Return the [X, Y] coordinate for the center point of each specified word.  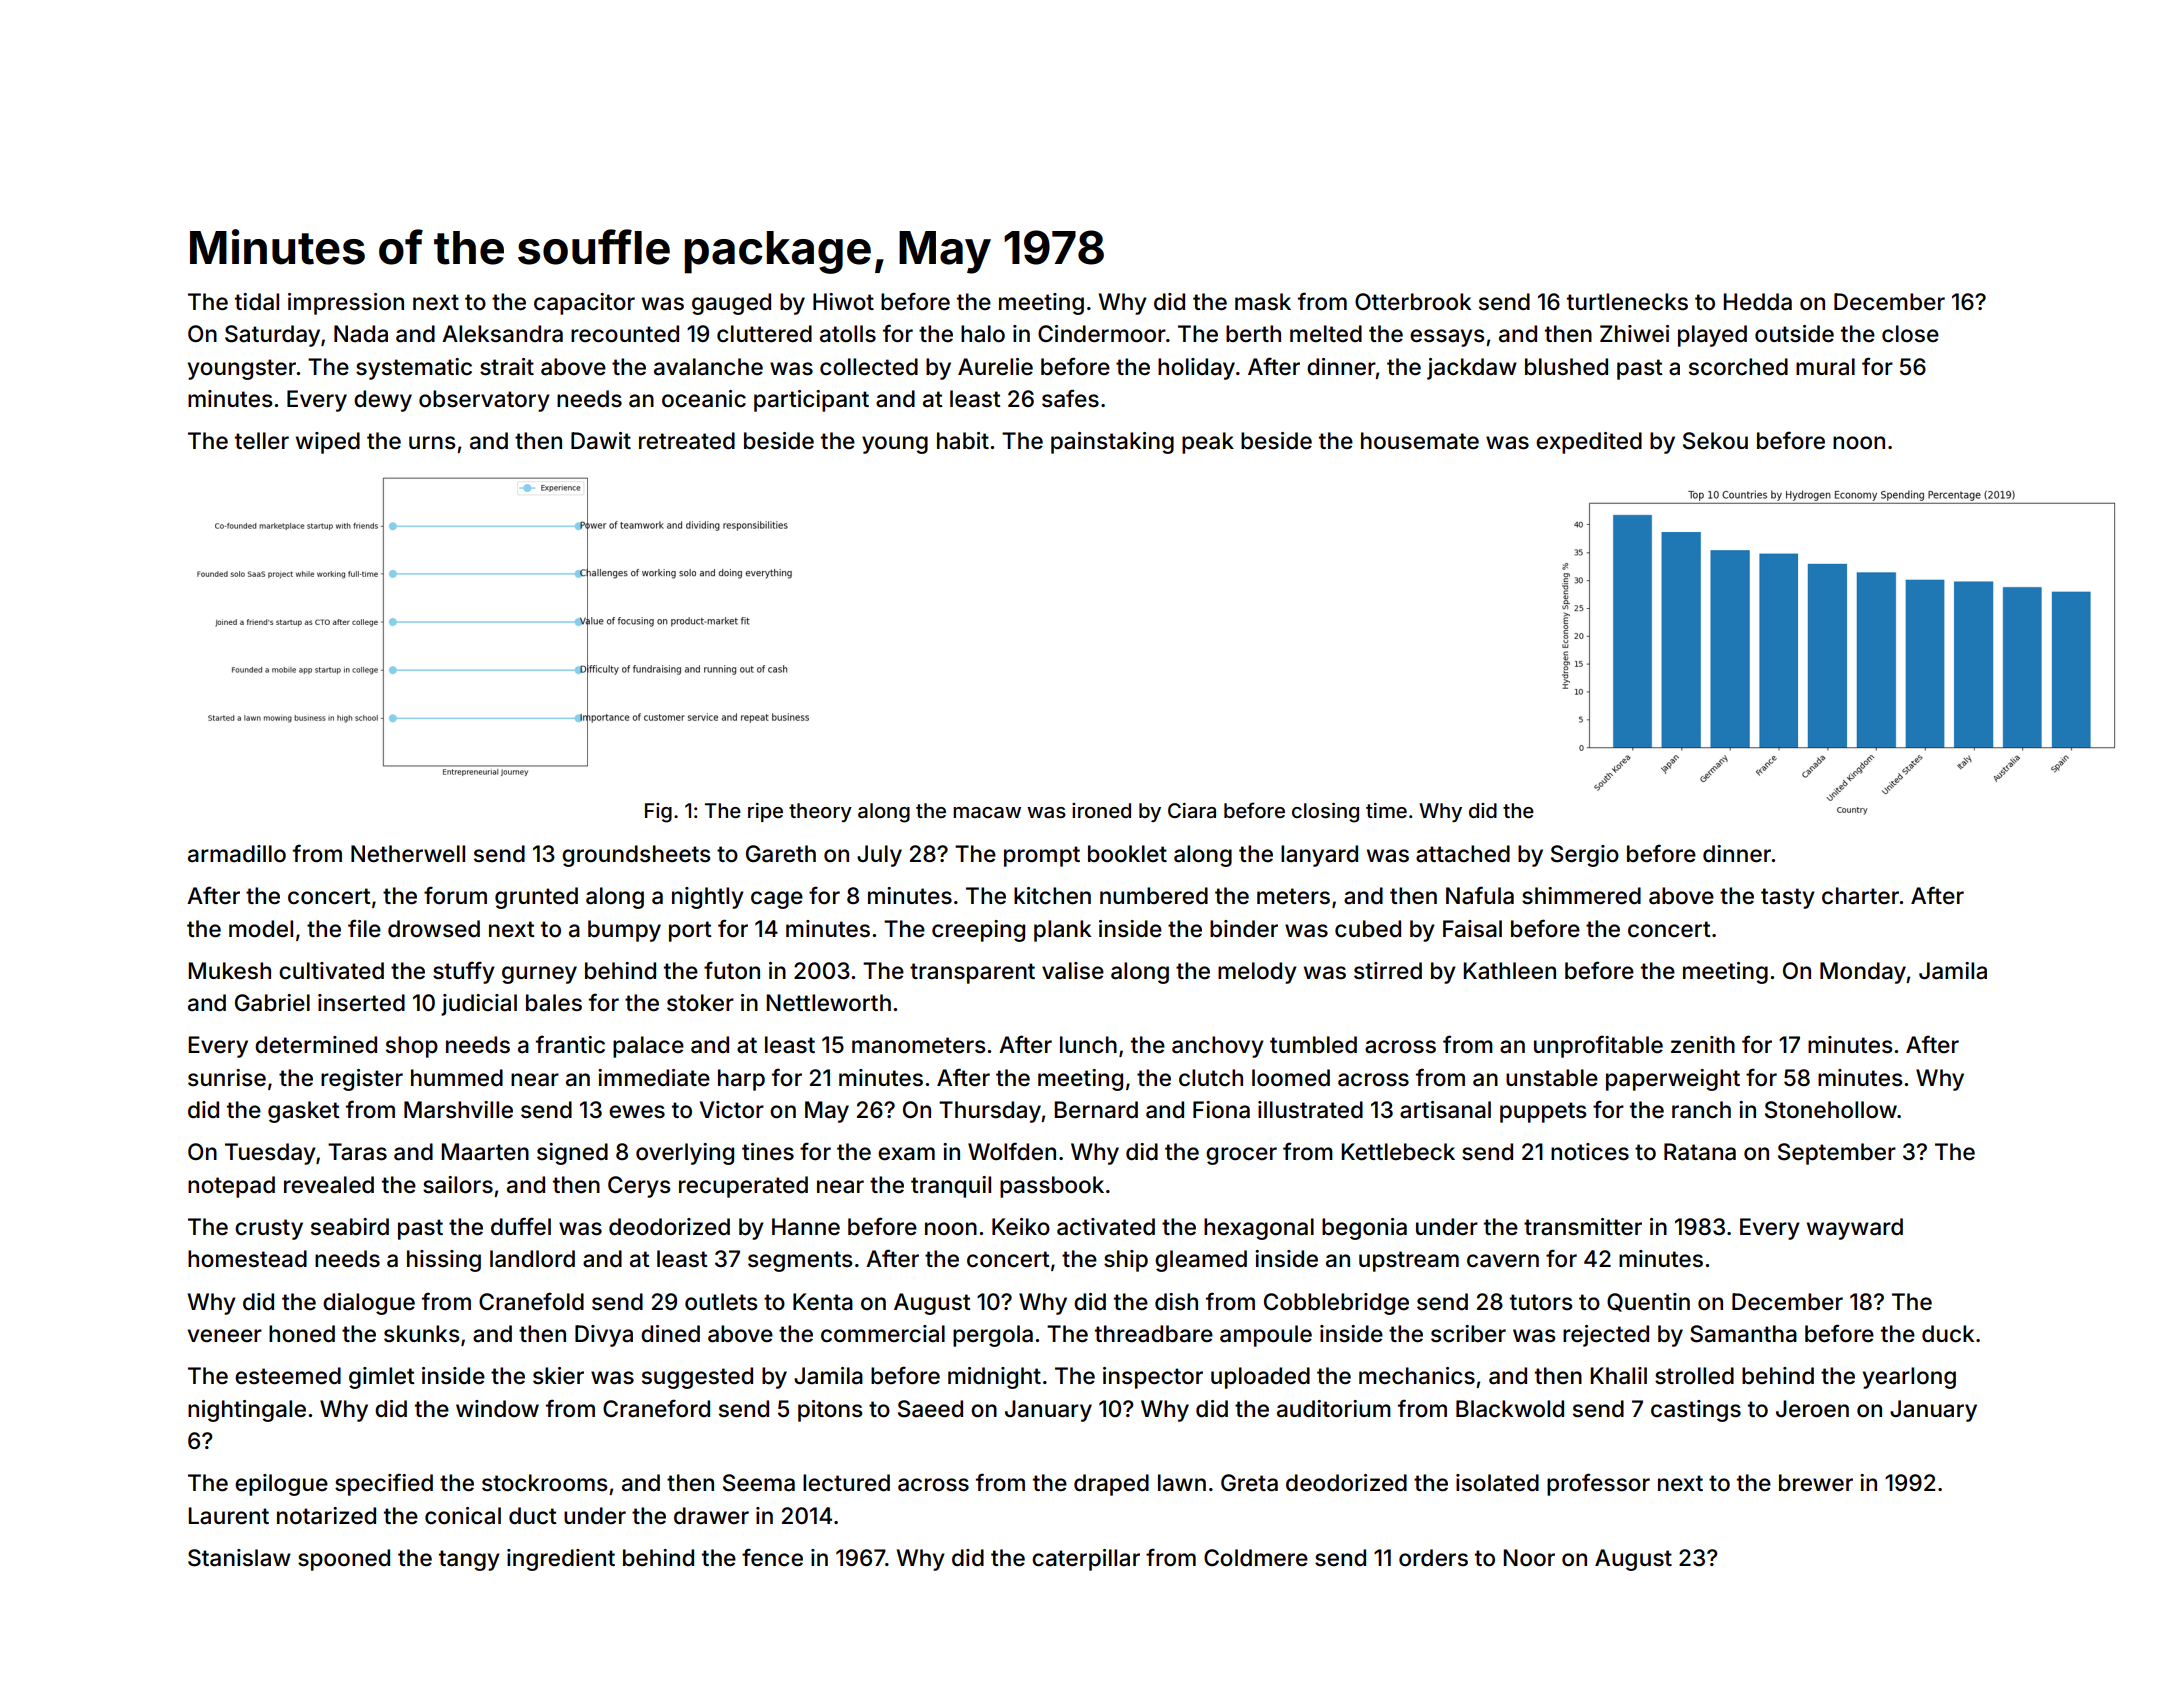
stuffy [464, 972]
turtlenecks [1627, 302]
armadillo [237, 854]
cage [777, 900]
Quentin [1648, 1302]
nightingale [247, 1411]
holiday [1196, 369]
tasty [1788, 898]
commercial [883, 1334]
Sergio [1585, 856]
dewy [383, 401]
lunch [1088, 1045]
